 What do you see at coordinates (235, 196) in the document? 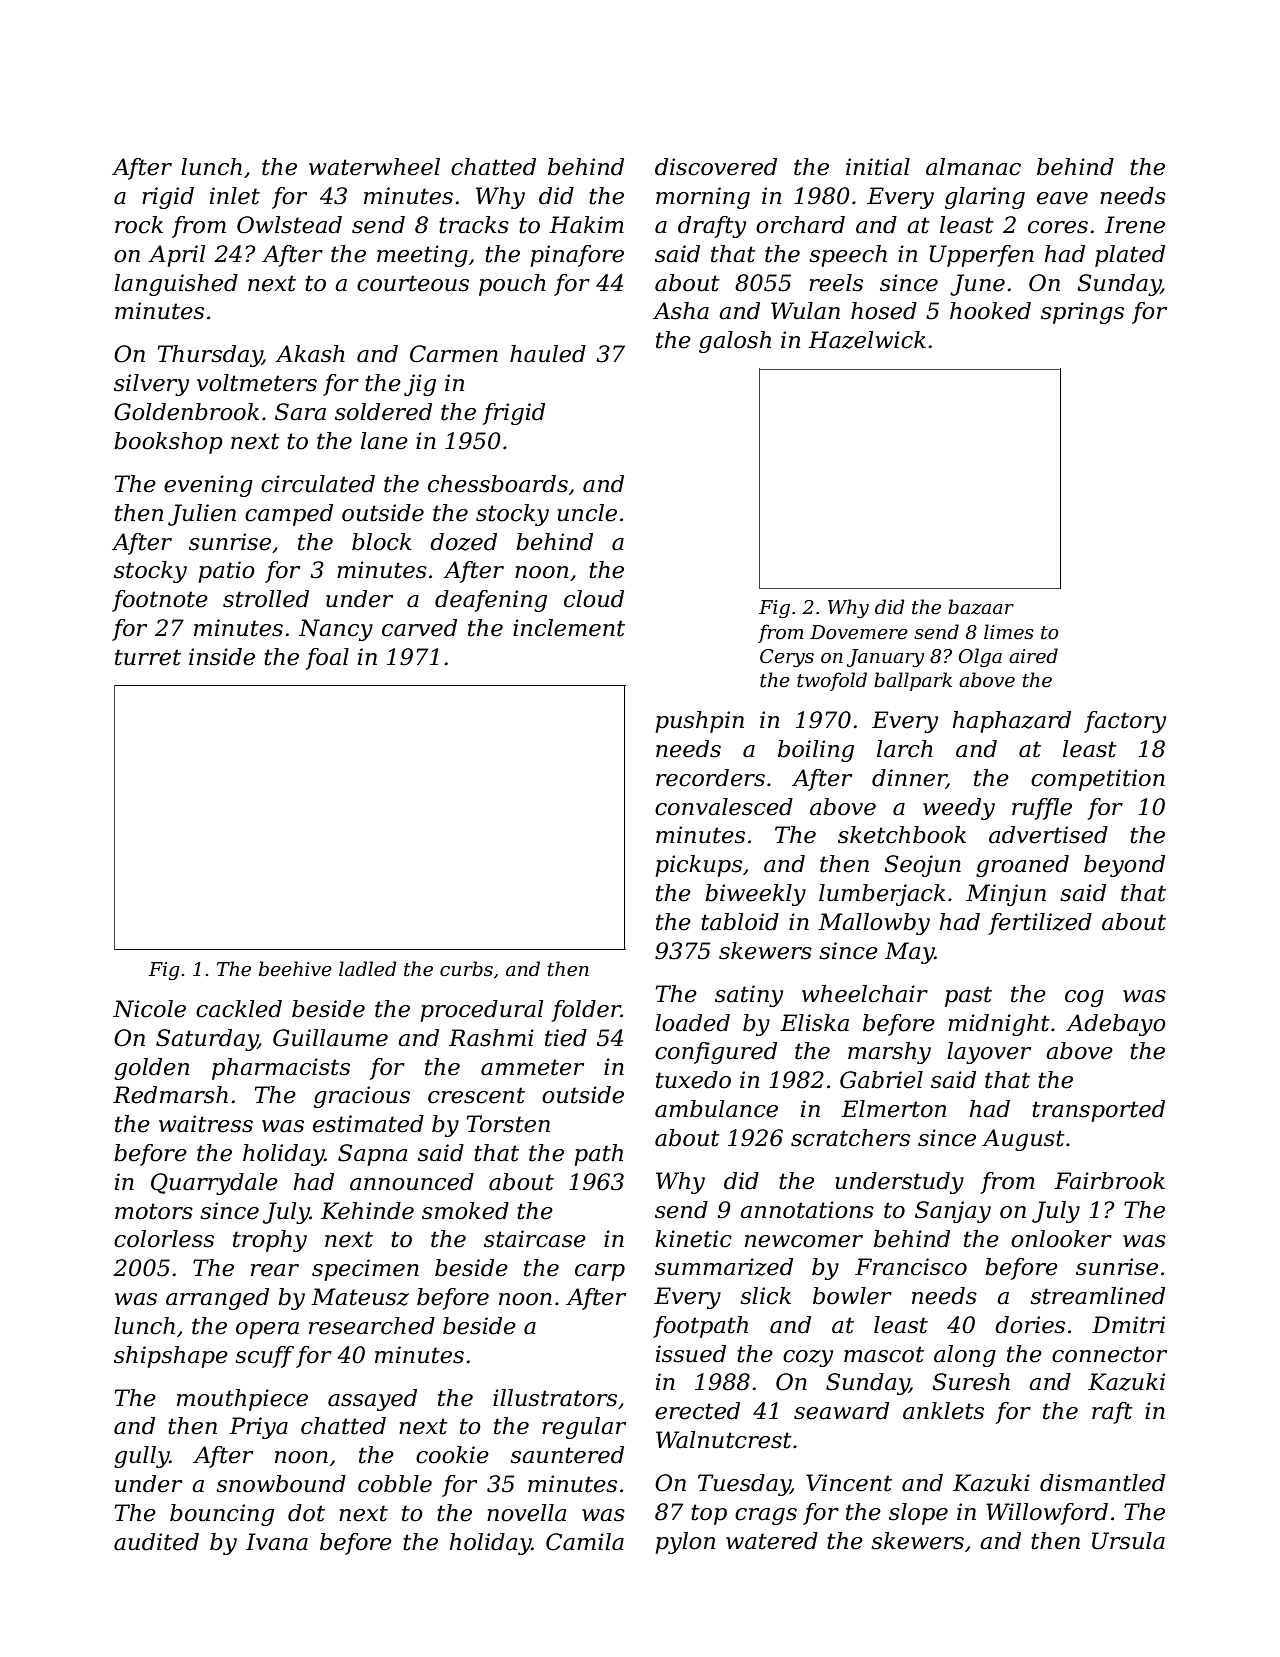
I see `inlet` at bounding box center [235, 196].
